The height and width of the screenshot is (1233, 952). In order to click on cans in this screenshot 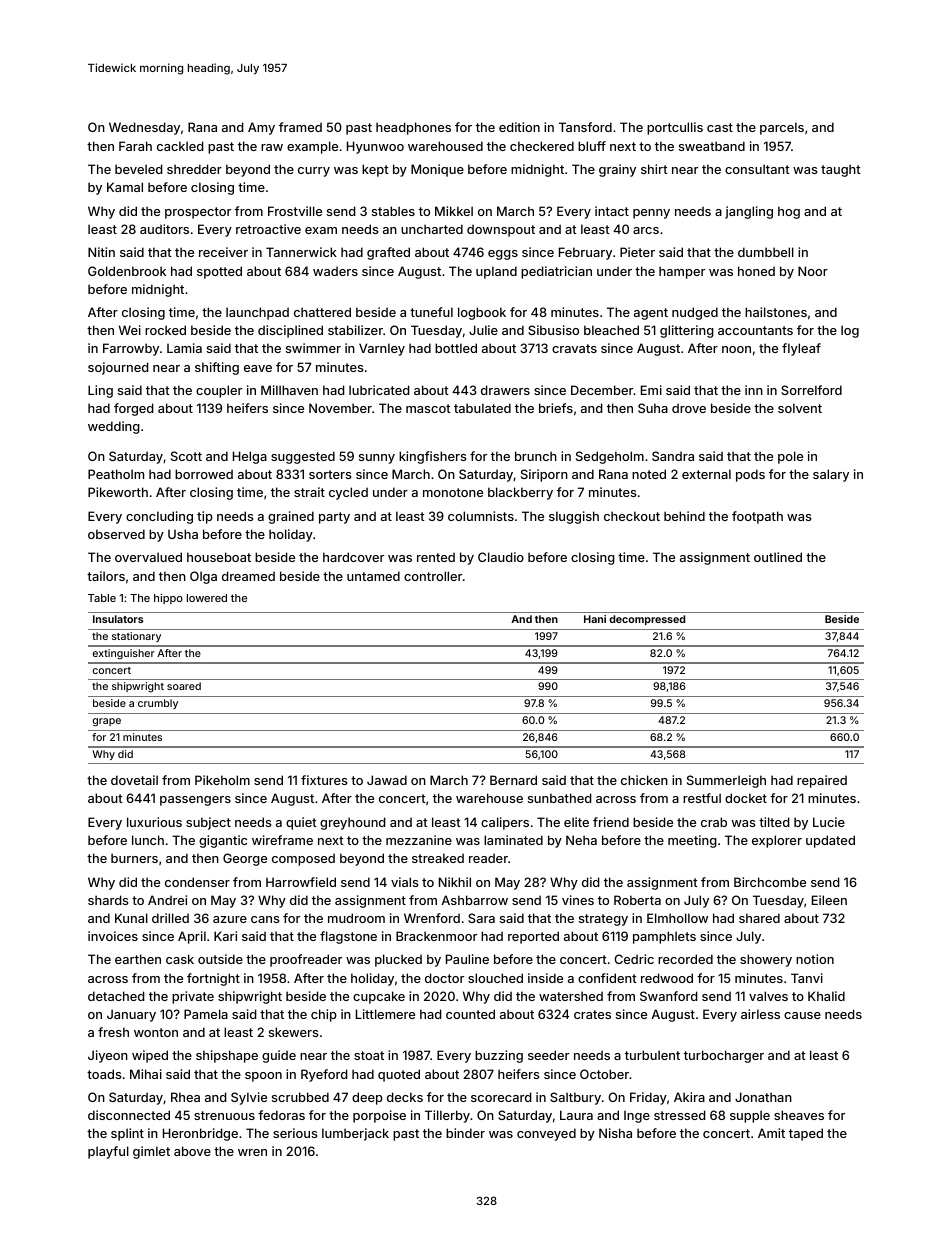, I will do `click(265, 919)`.
